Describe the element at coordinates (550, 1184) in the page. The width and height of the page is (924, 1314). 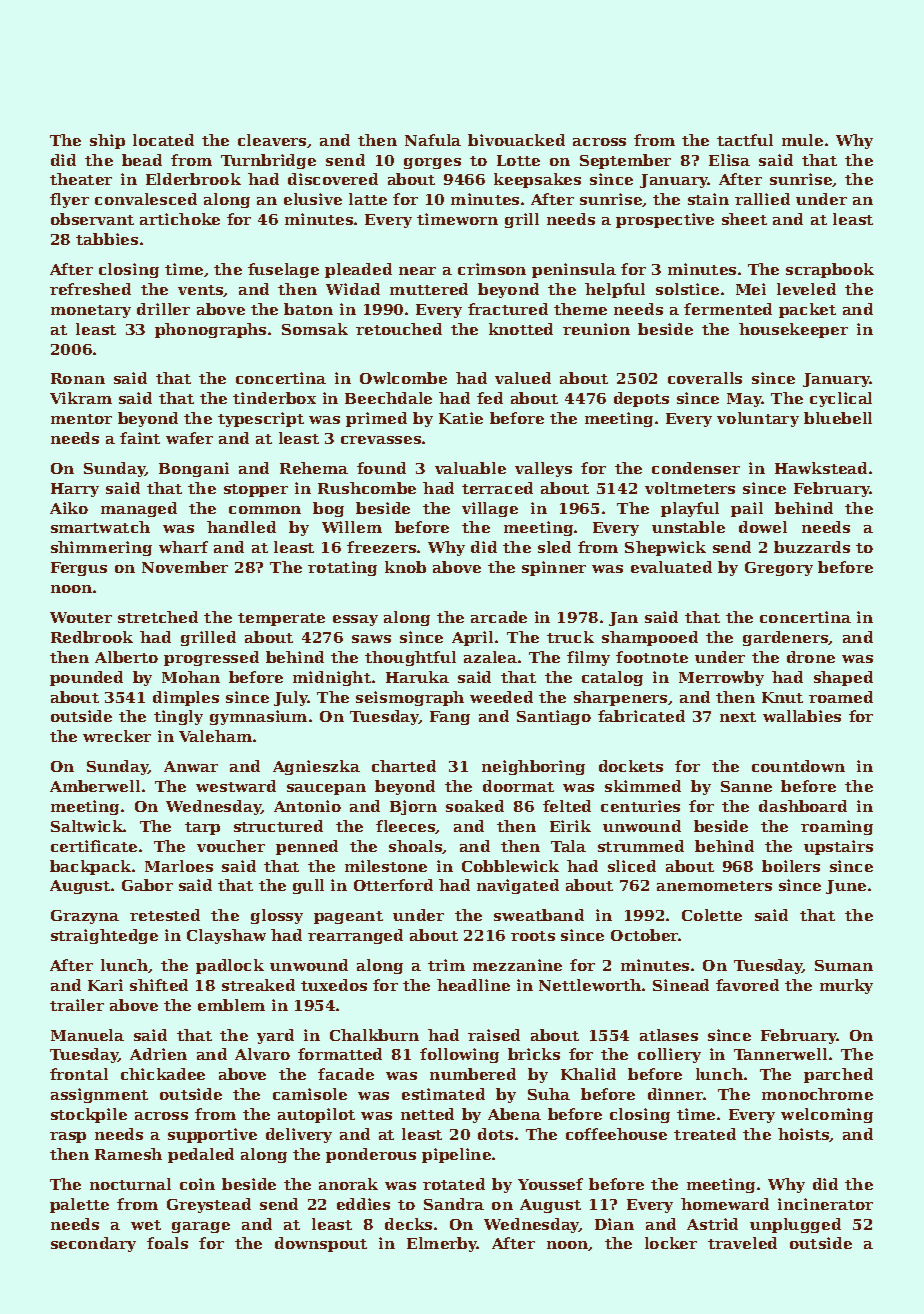
I see `Youssef` at that location.
